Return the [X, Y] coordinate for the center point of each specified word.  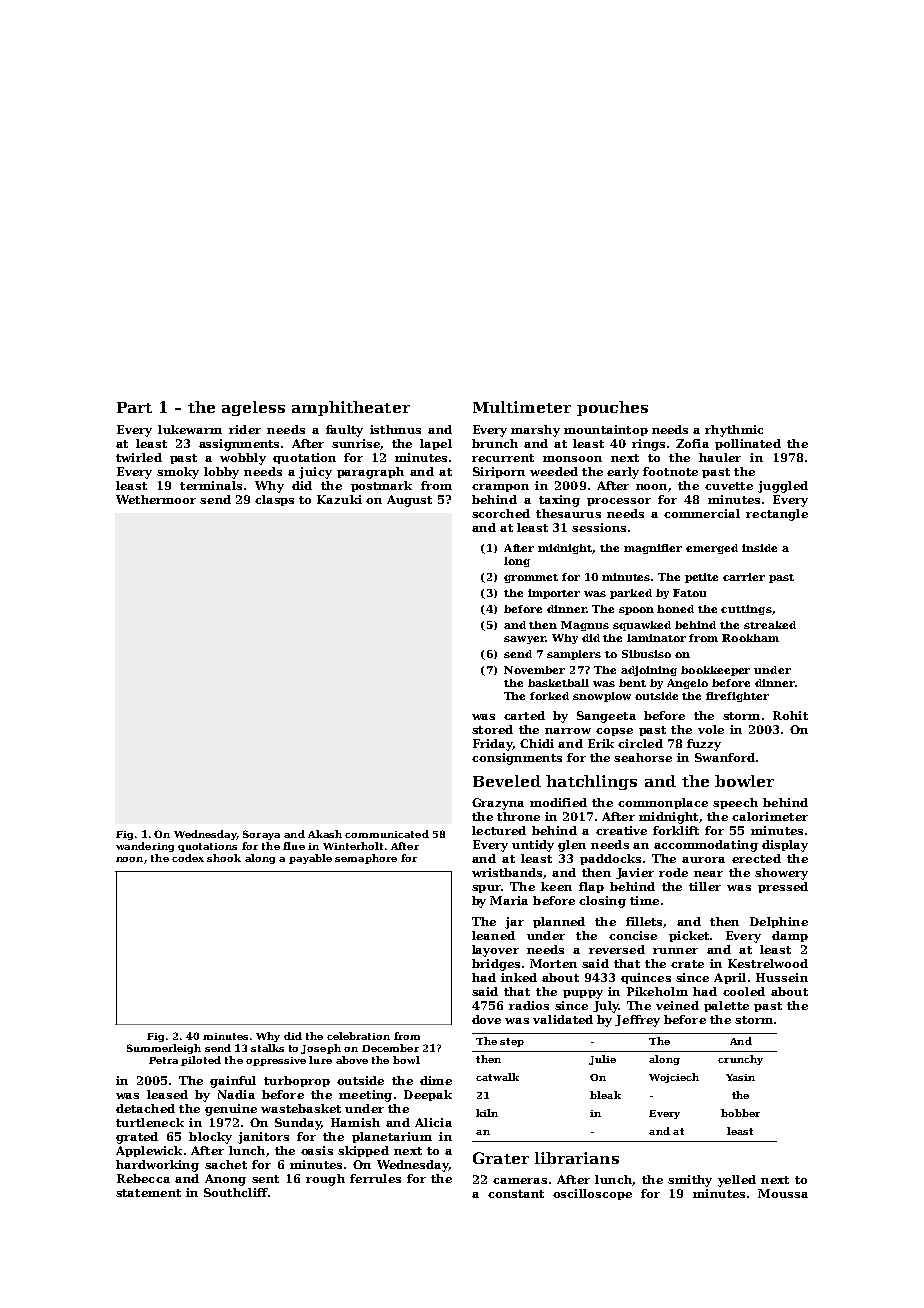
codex [188, 858]
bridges [496, 965]
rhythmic [734, 431]
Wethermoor [156, 499]
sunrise [356, 443]
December [390, 1048]
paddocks [610, 859]
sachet [226, 1164]
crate [687, 964]
